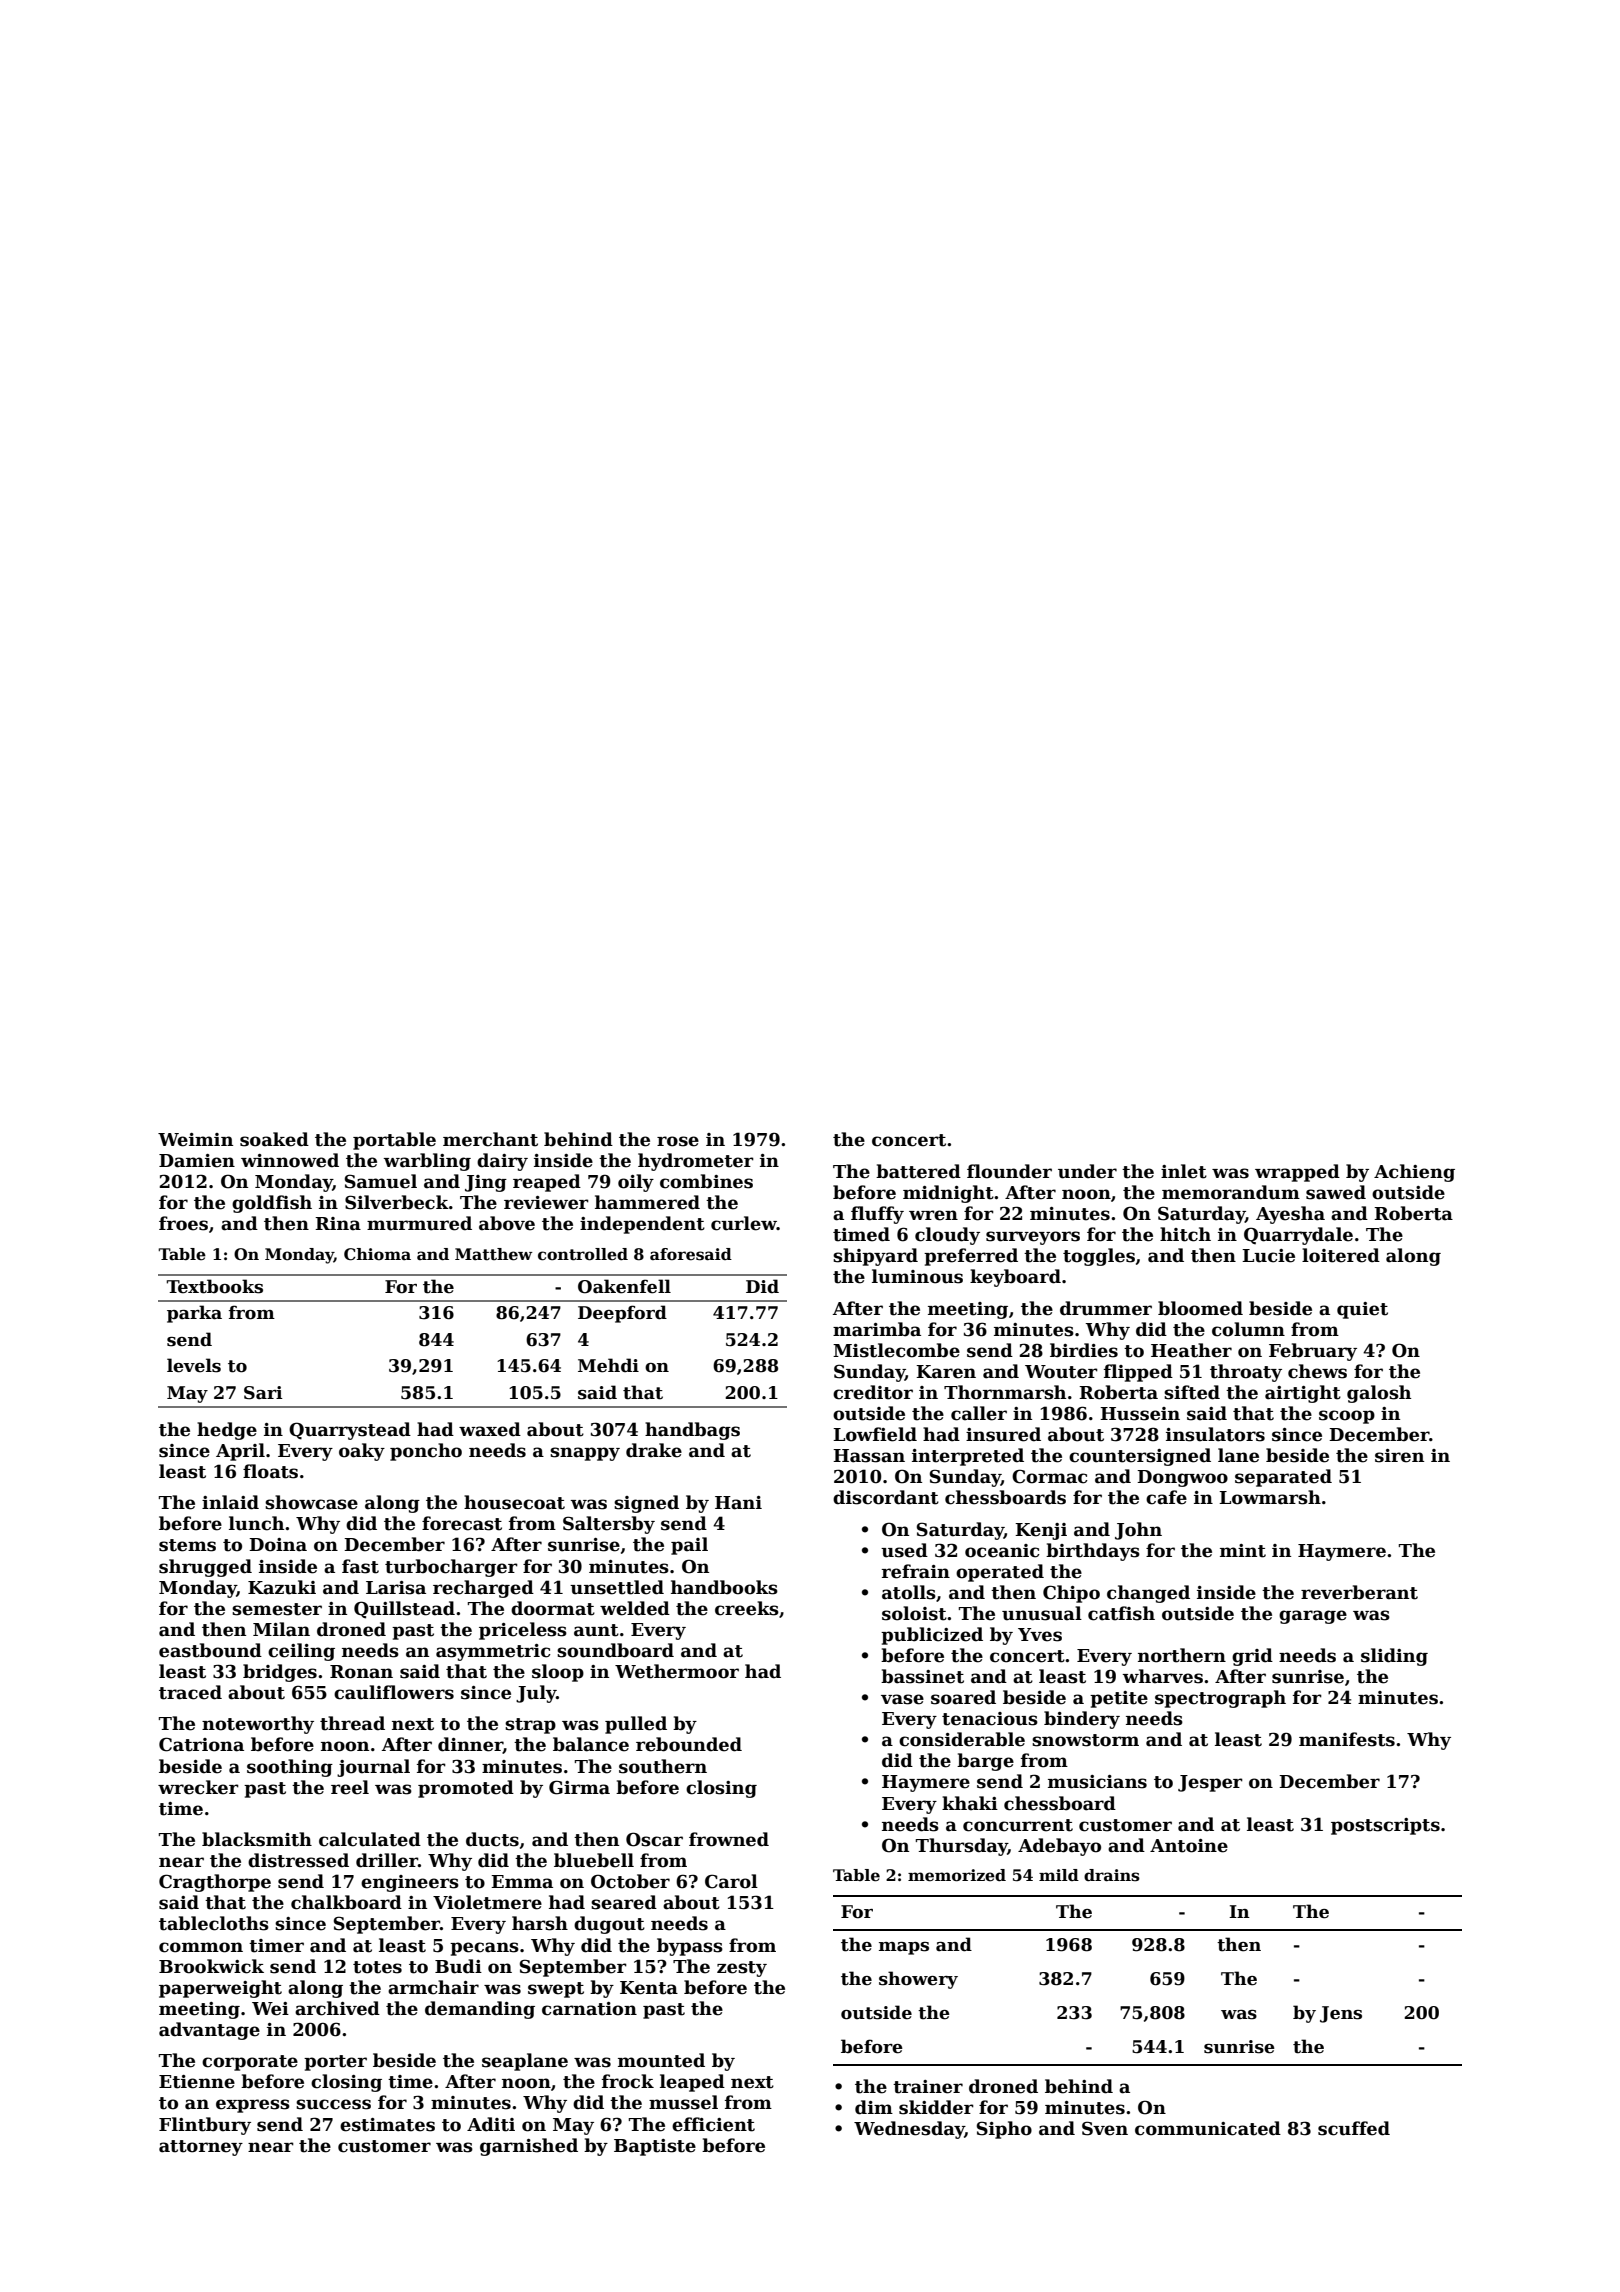  What do you see at coordinates (1297, 1173) in the screenshot?
I see `wrapped` at bounding box center [1297, 1173].
